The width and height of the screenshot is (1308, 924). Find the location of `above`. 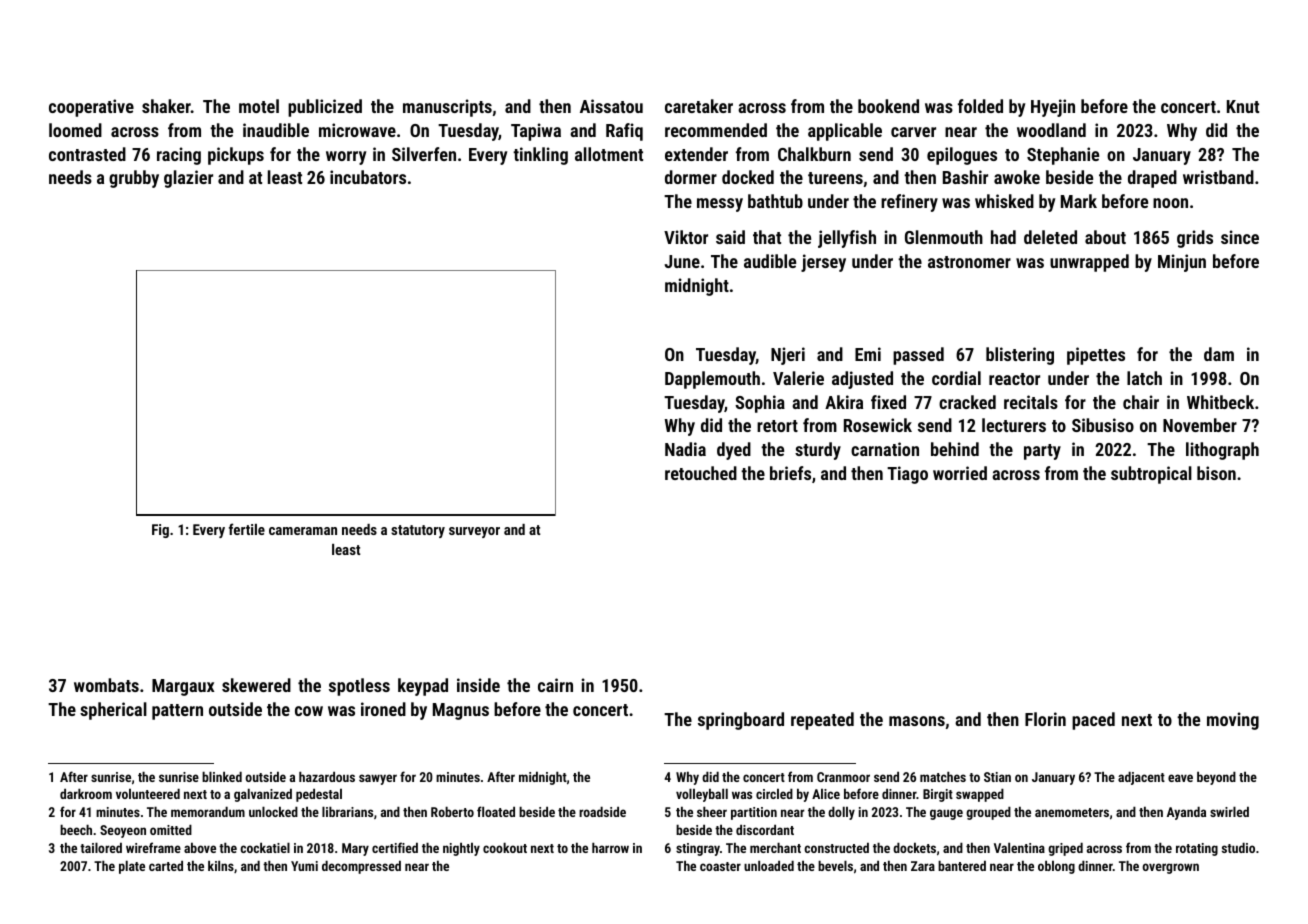

above is located at coordinates (200, 847).
